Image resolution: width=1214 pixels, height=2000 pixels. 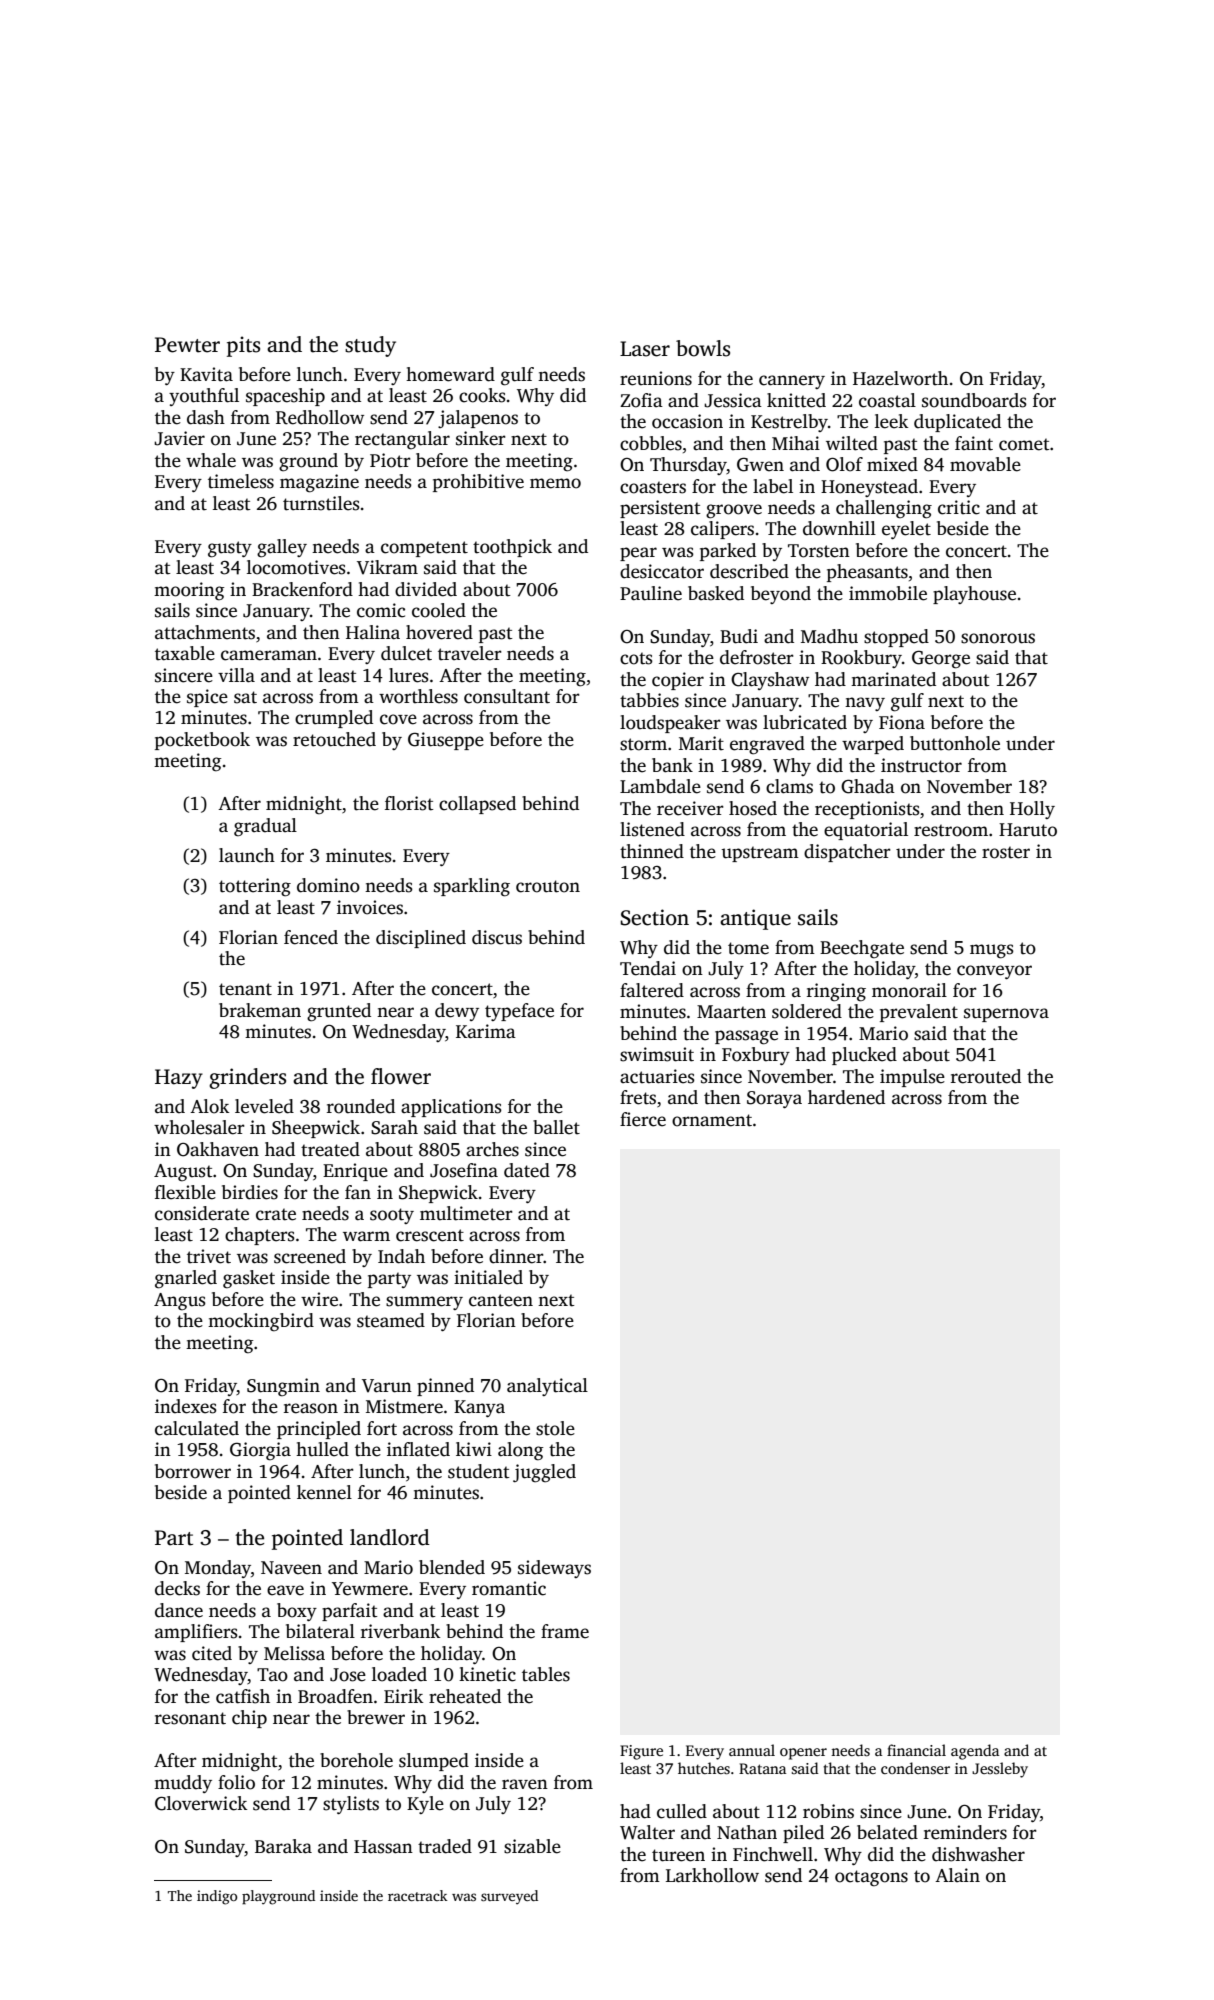 I want to click on Sarah, so click(x=394, y=1127).
